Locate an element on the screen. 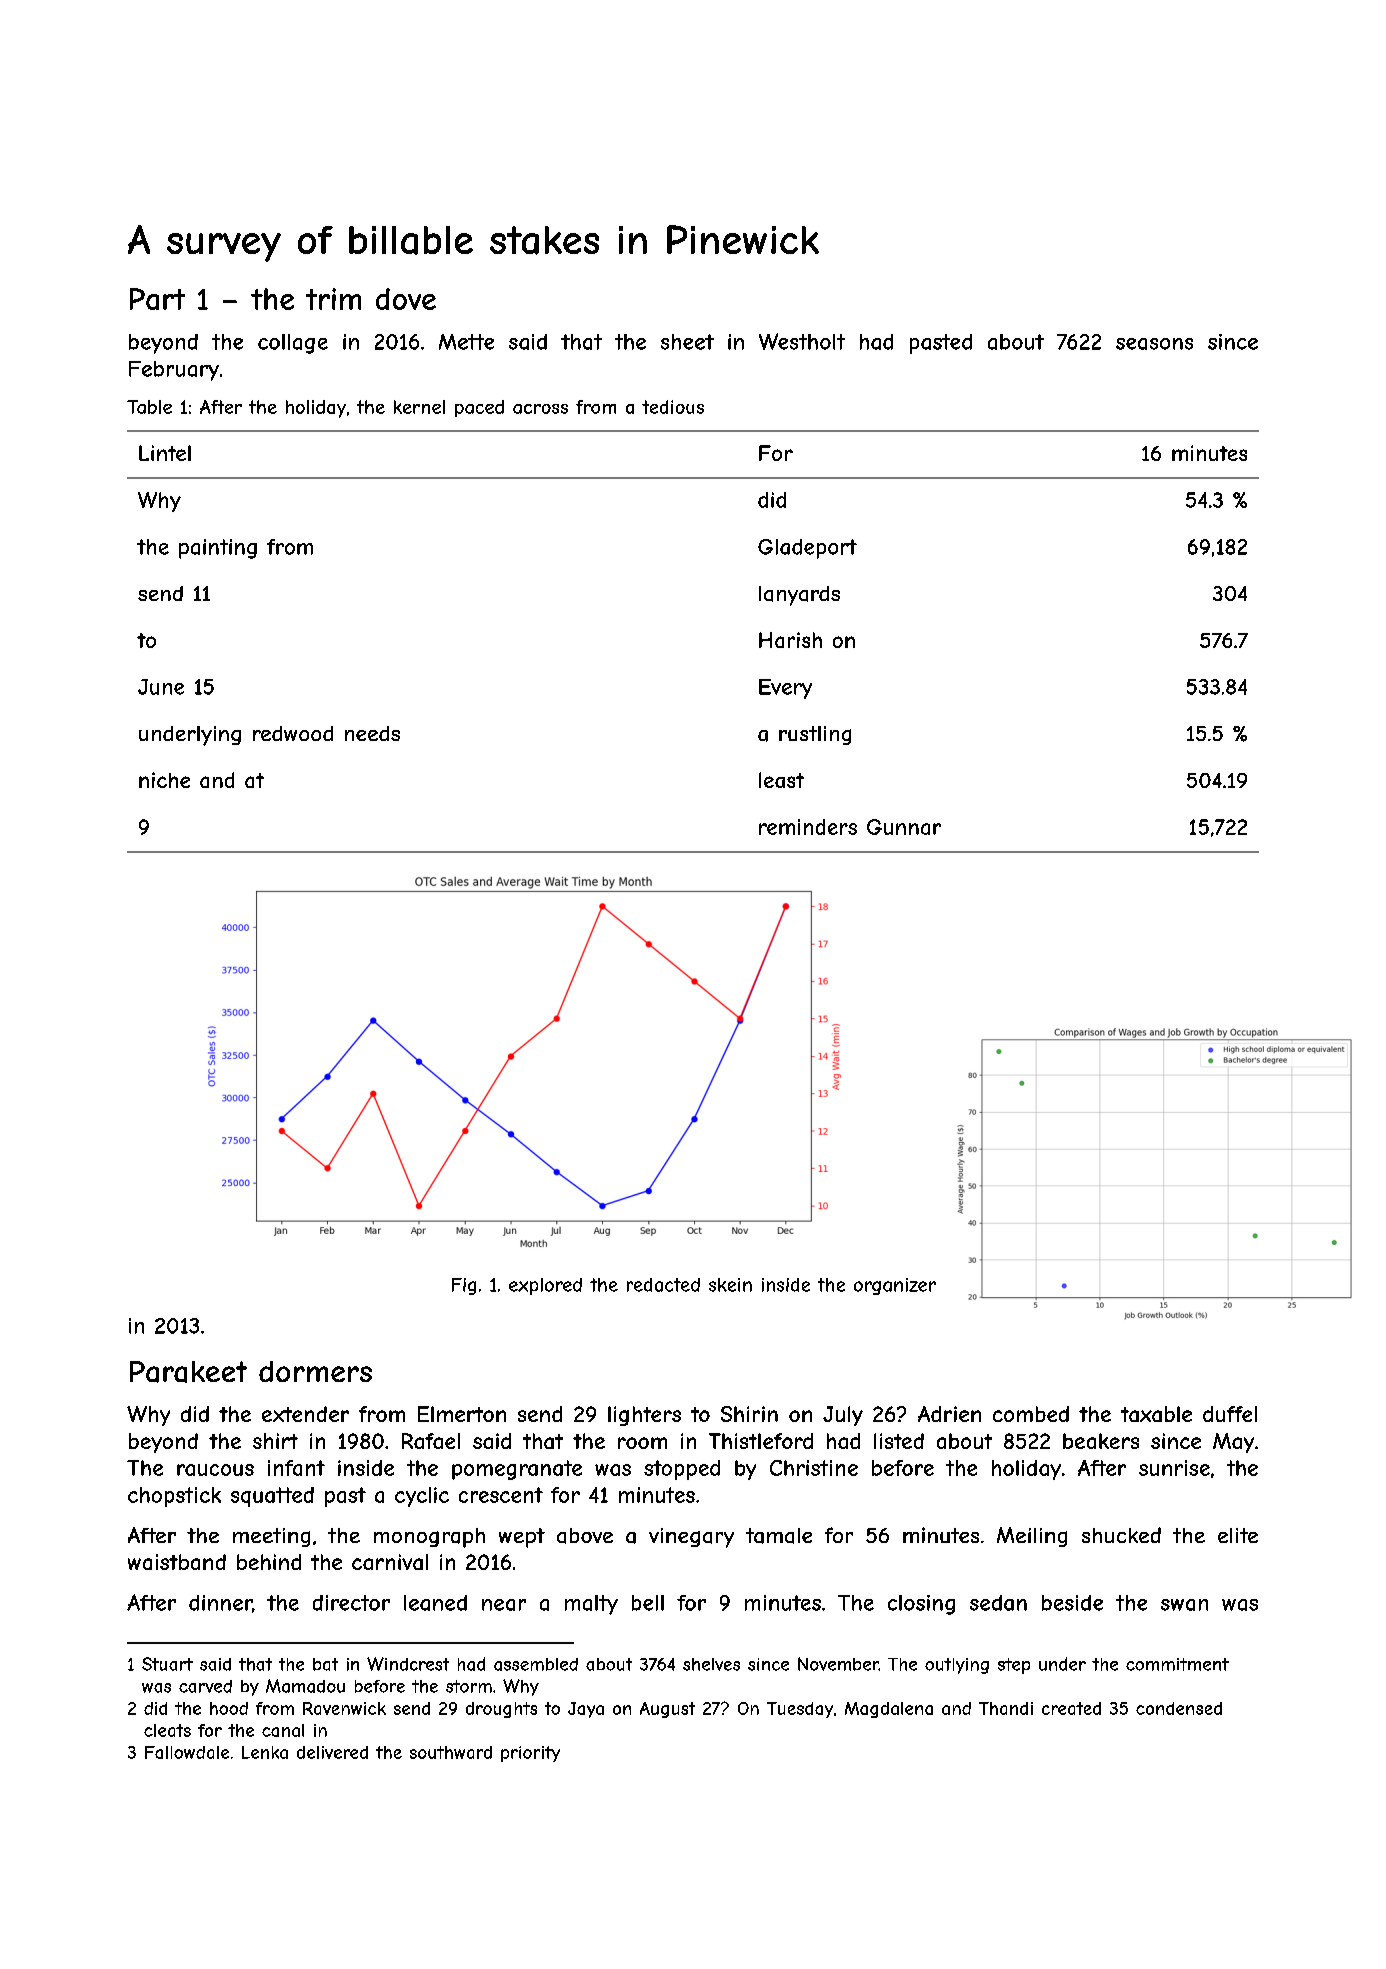 The image size is (1386, 1969). painting is located at coordinates (218, 549).
